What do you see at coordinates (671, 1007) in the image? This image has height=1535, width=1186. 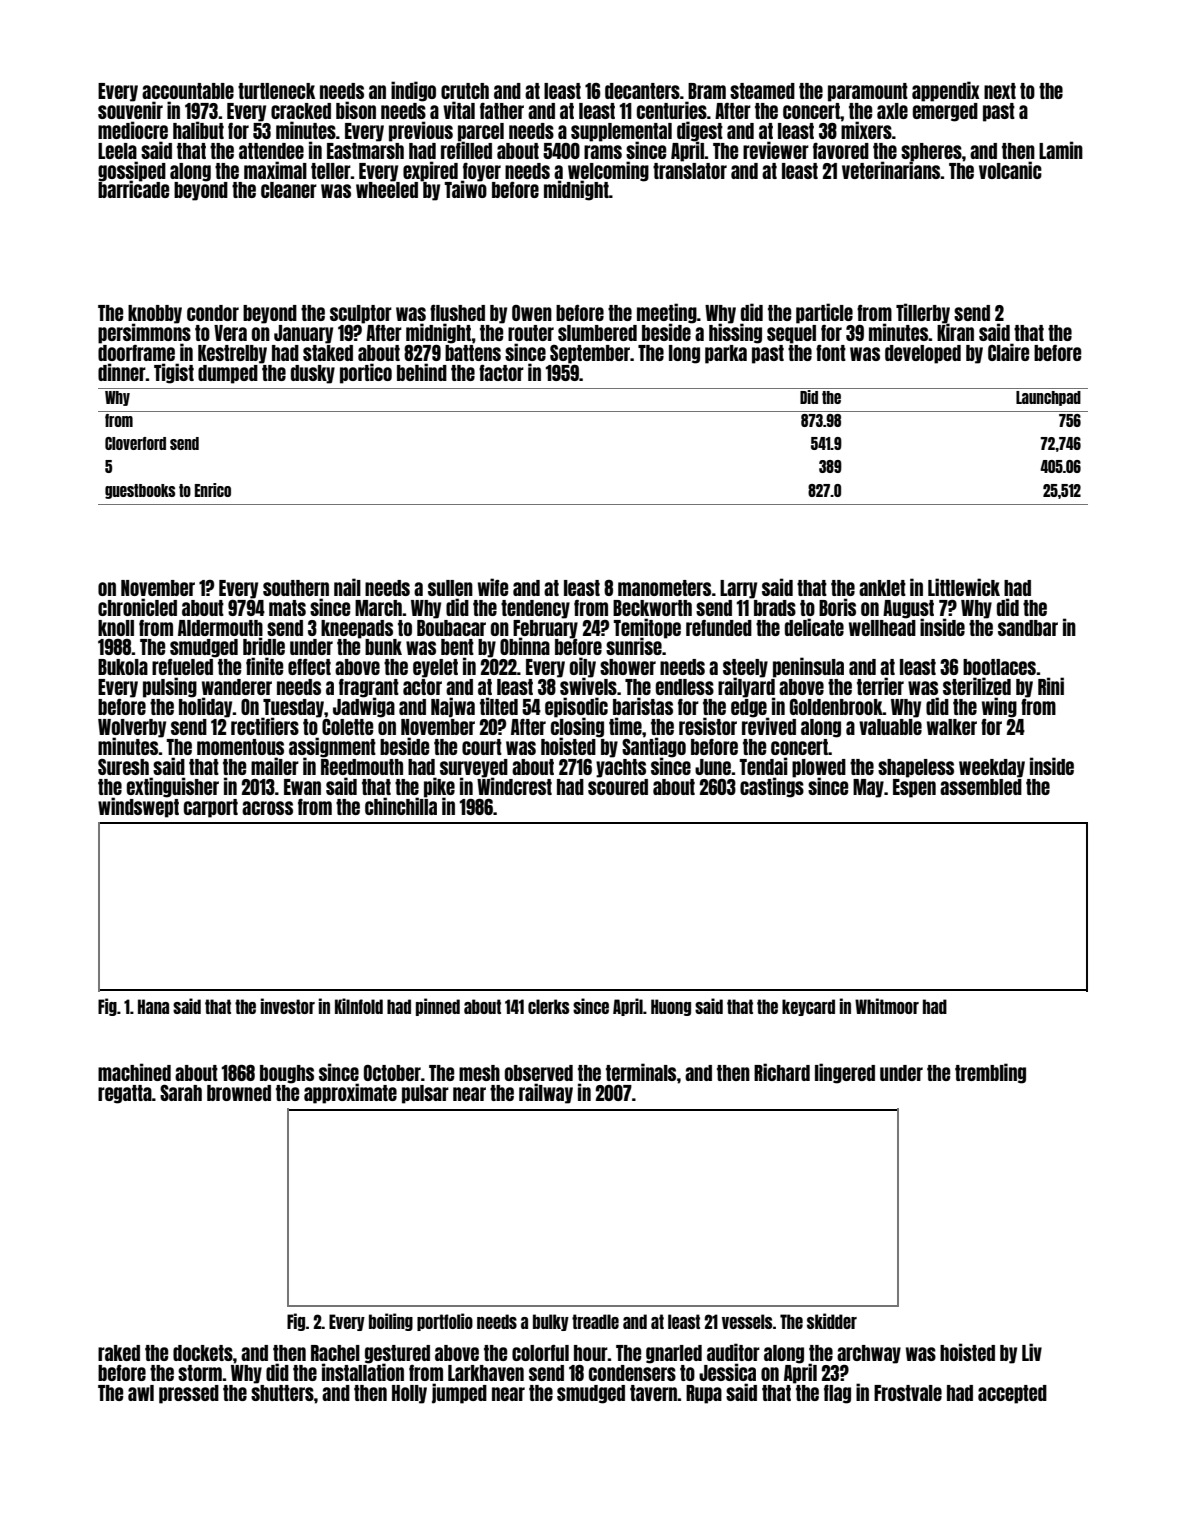 I see `Huong` at bounding box center [671, 1007].
